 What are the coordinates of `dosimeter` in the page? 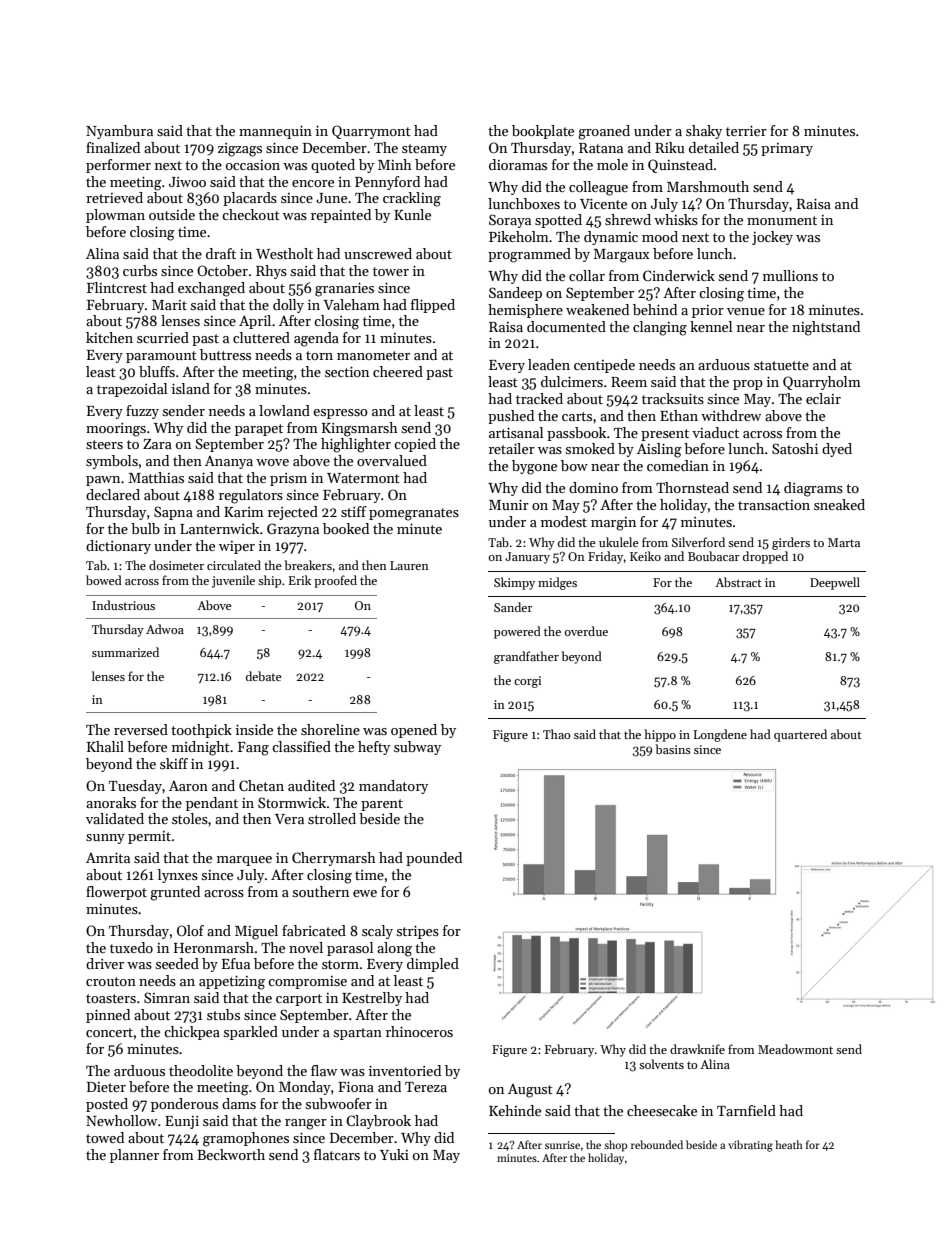 It's located at (176, 565).
